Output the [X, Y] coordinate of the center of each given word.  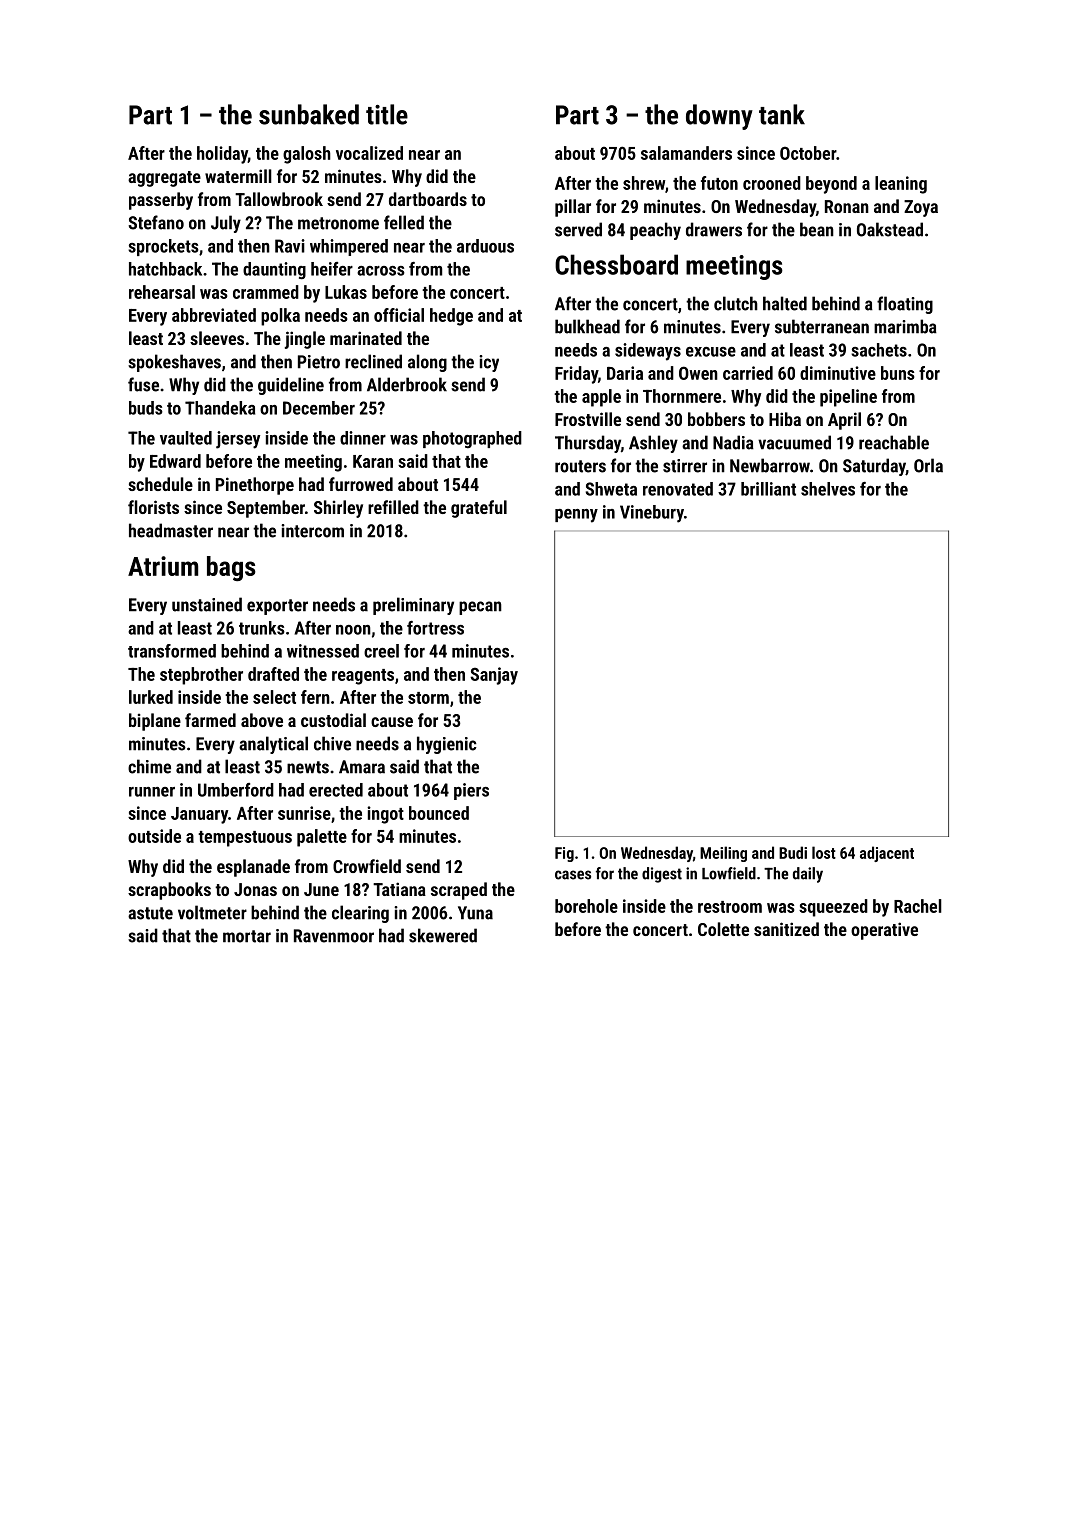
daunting [274, 271]
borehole [586, 906]
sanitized [786, 929]
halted [785, 303]
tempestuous [245, 839]
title [387, 114]
